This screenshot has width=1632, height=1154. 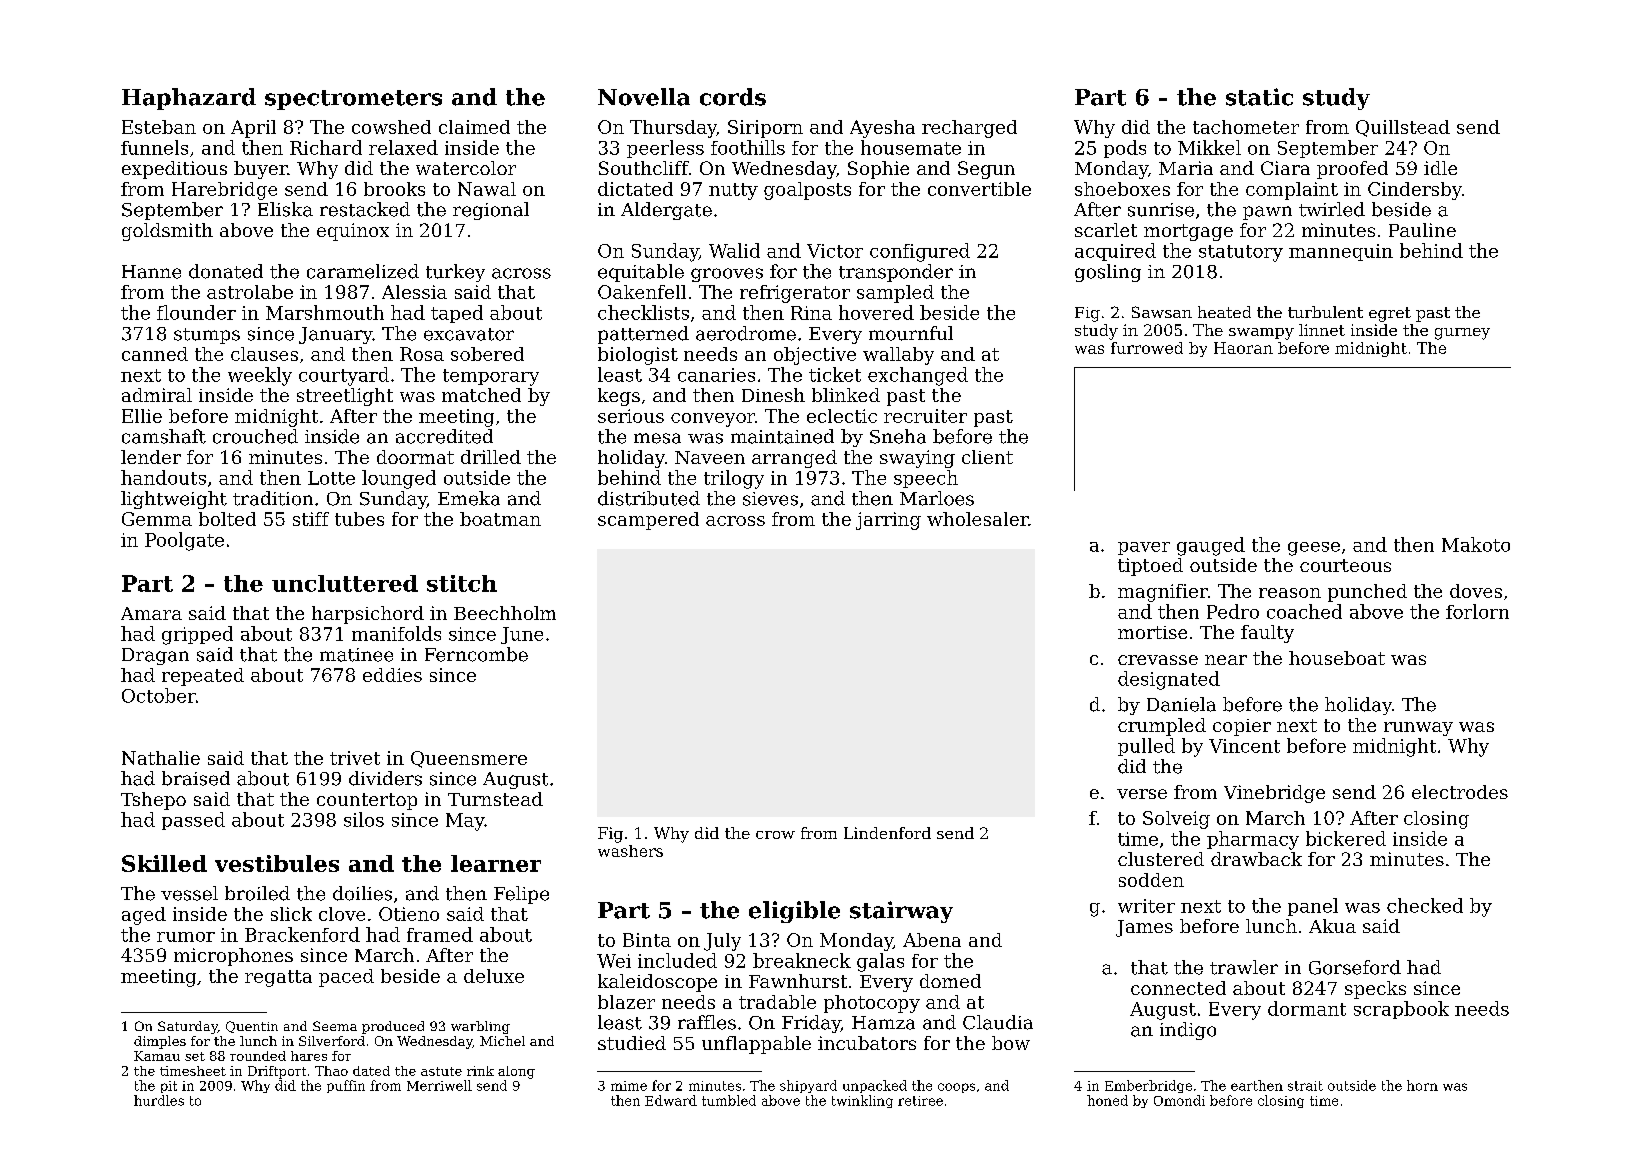 What do you see at coordinates (707, 1022) in the screenshot?
I see `raffles` at bounding box center [707, 1022].
